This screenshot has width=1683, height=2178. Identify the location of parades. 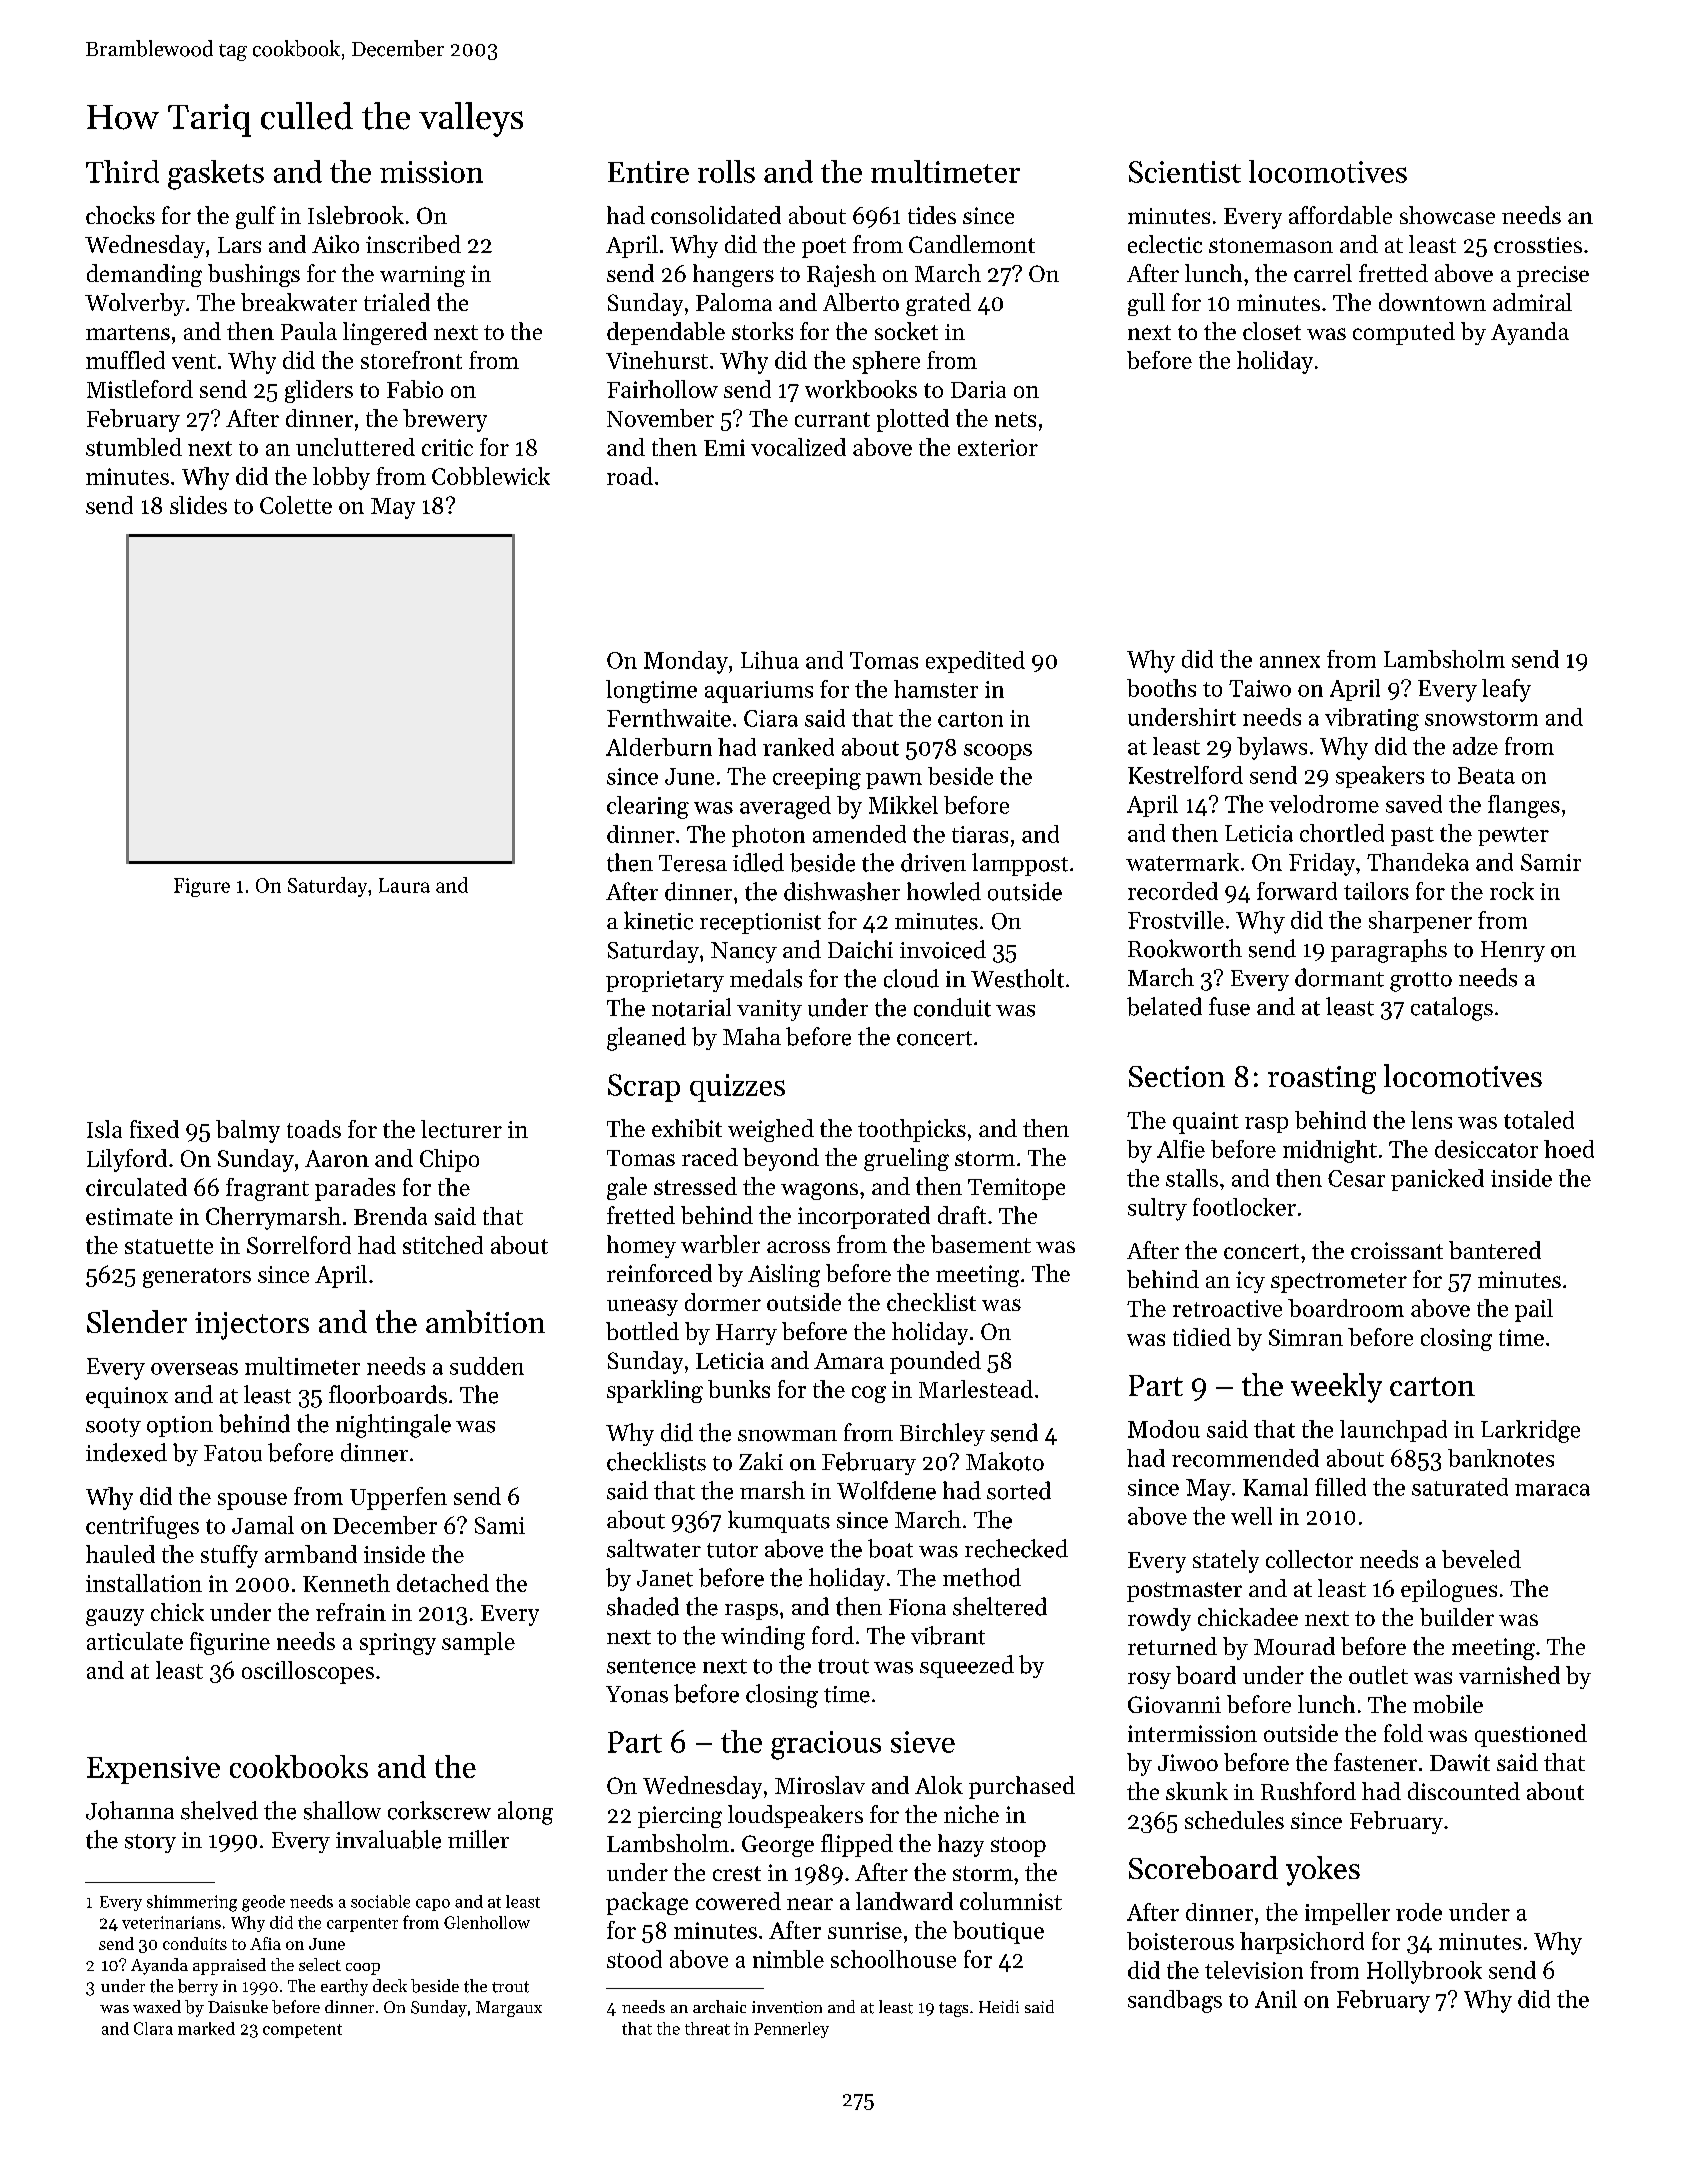
(355, 1189).
